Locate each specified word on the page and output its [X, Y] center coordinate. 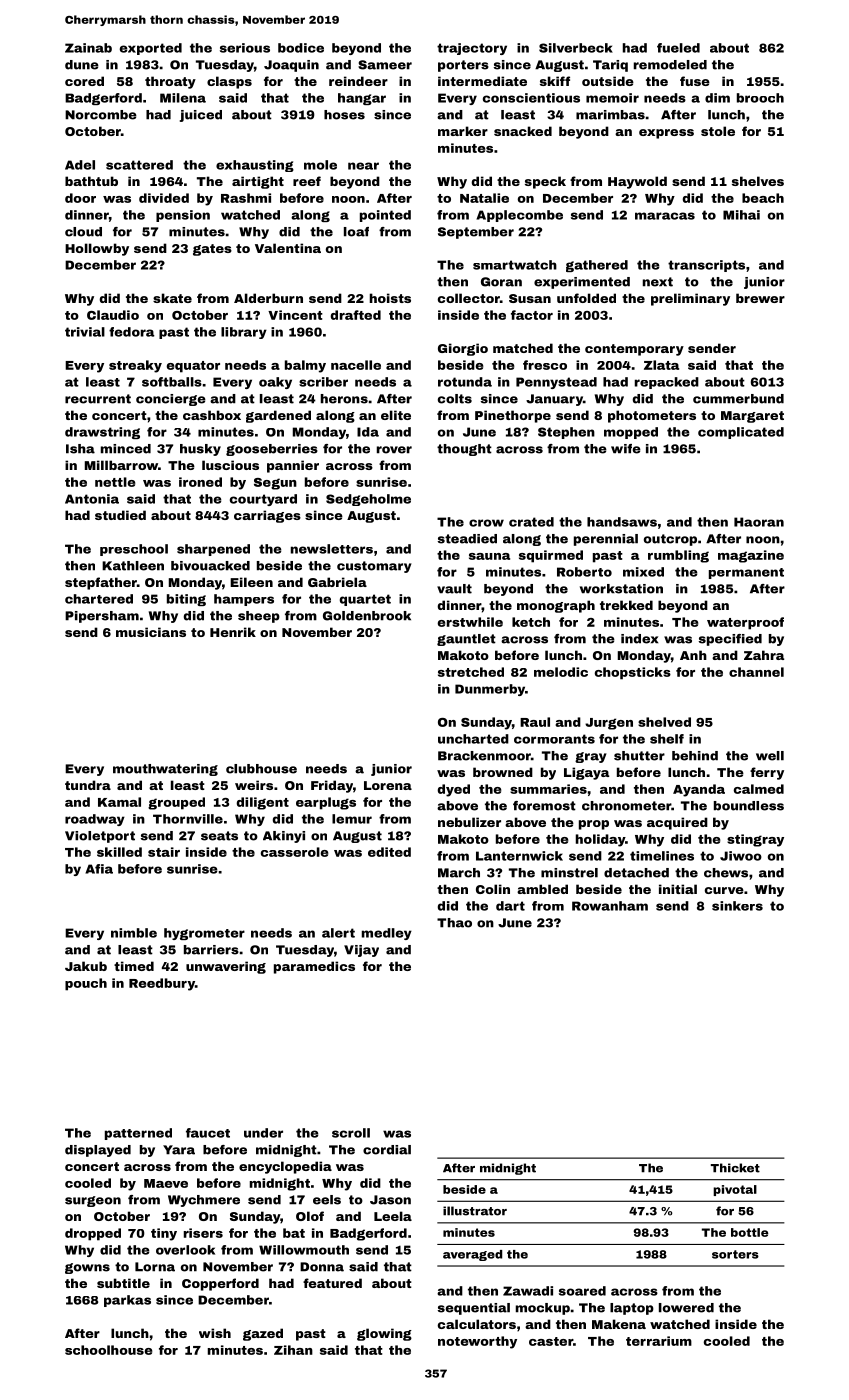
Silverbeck [576, 48]
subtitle [123, 1283]
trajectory [472, 49]
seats [219, 836]
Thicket [735, 1168]
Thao [454, 923]
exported [150, 49]
